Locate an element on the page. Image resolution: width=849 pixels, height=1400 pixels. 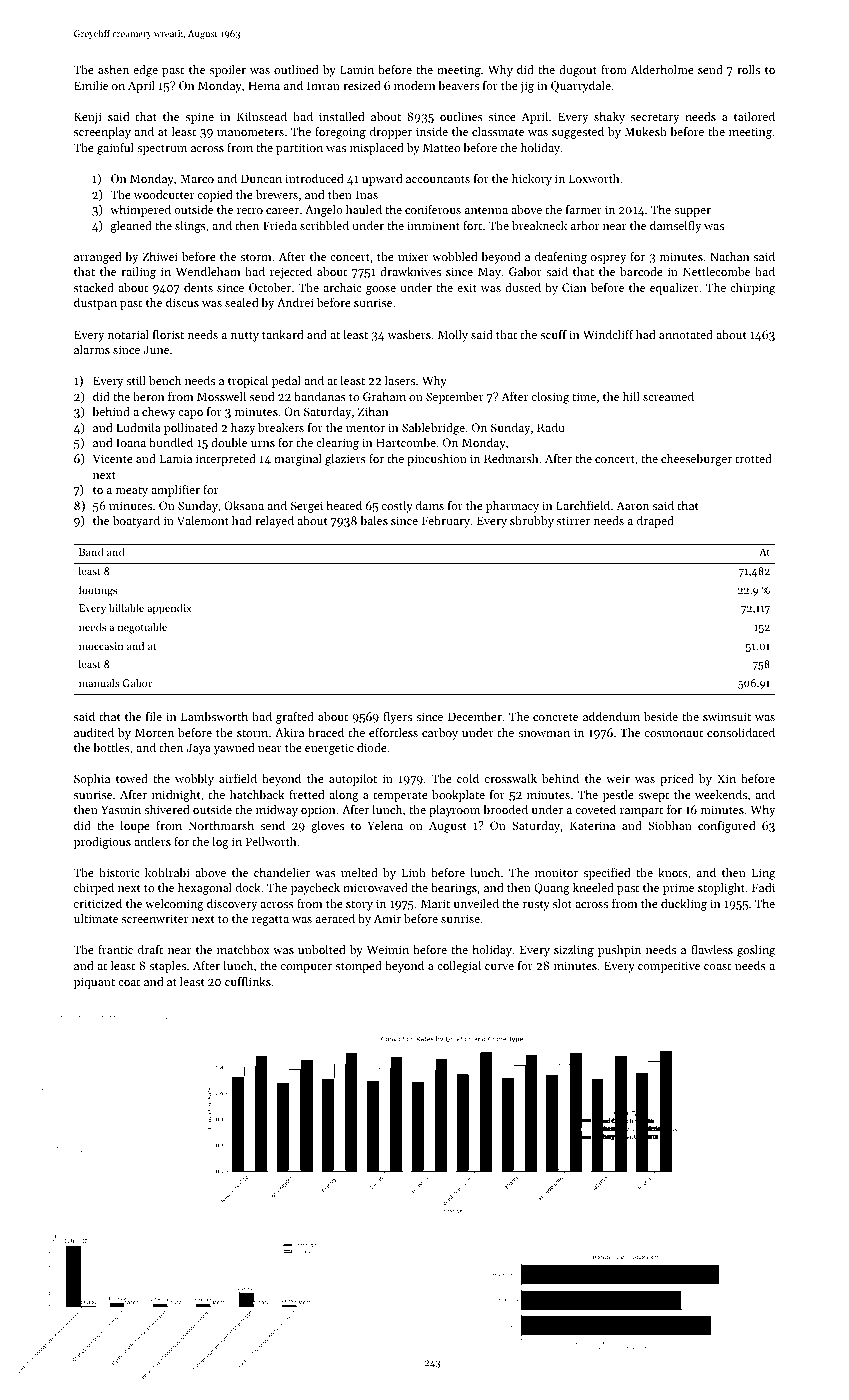
antlers is located at coordinates (152, 841).
